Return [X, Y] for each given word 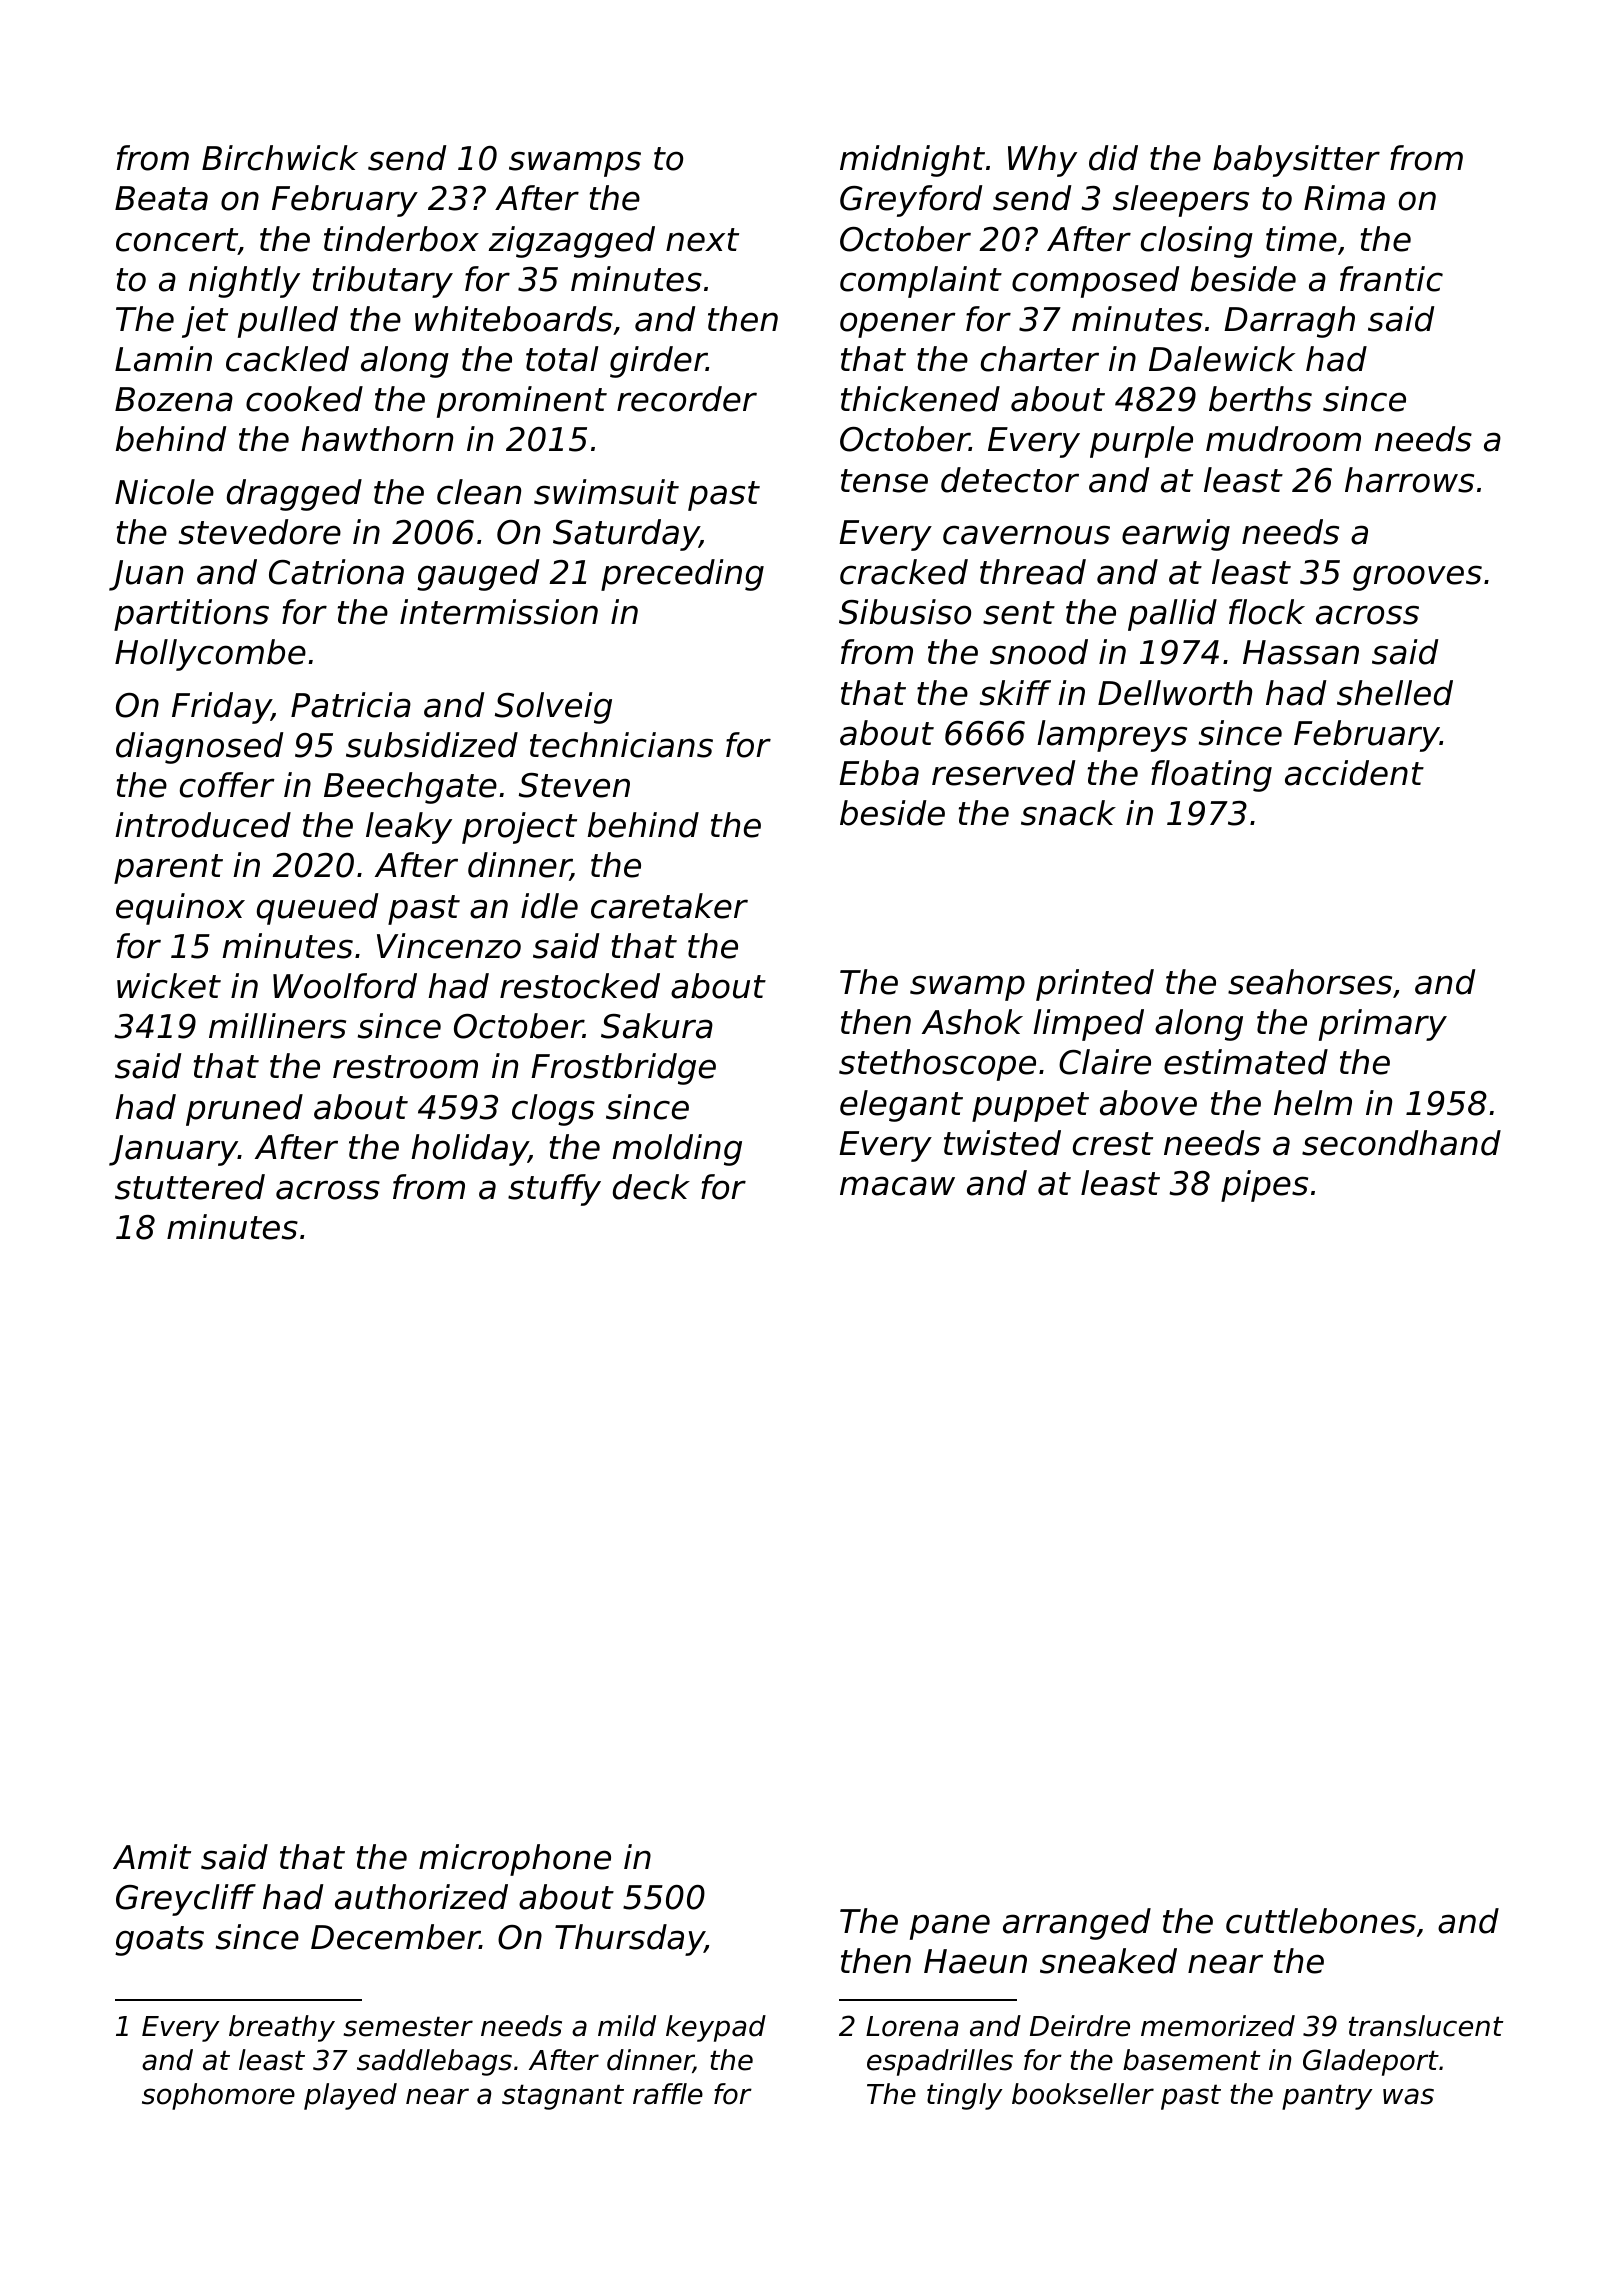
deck [651, 1187]
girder [658, 362]
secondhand [1401, 1143]
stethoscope [937, 1065]
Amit [152, 1856]
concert [177, 240]
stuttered [190, 1187]
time [1301, 239]
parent [168, 869]
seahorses [1310, 982]
